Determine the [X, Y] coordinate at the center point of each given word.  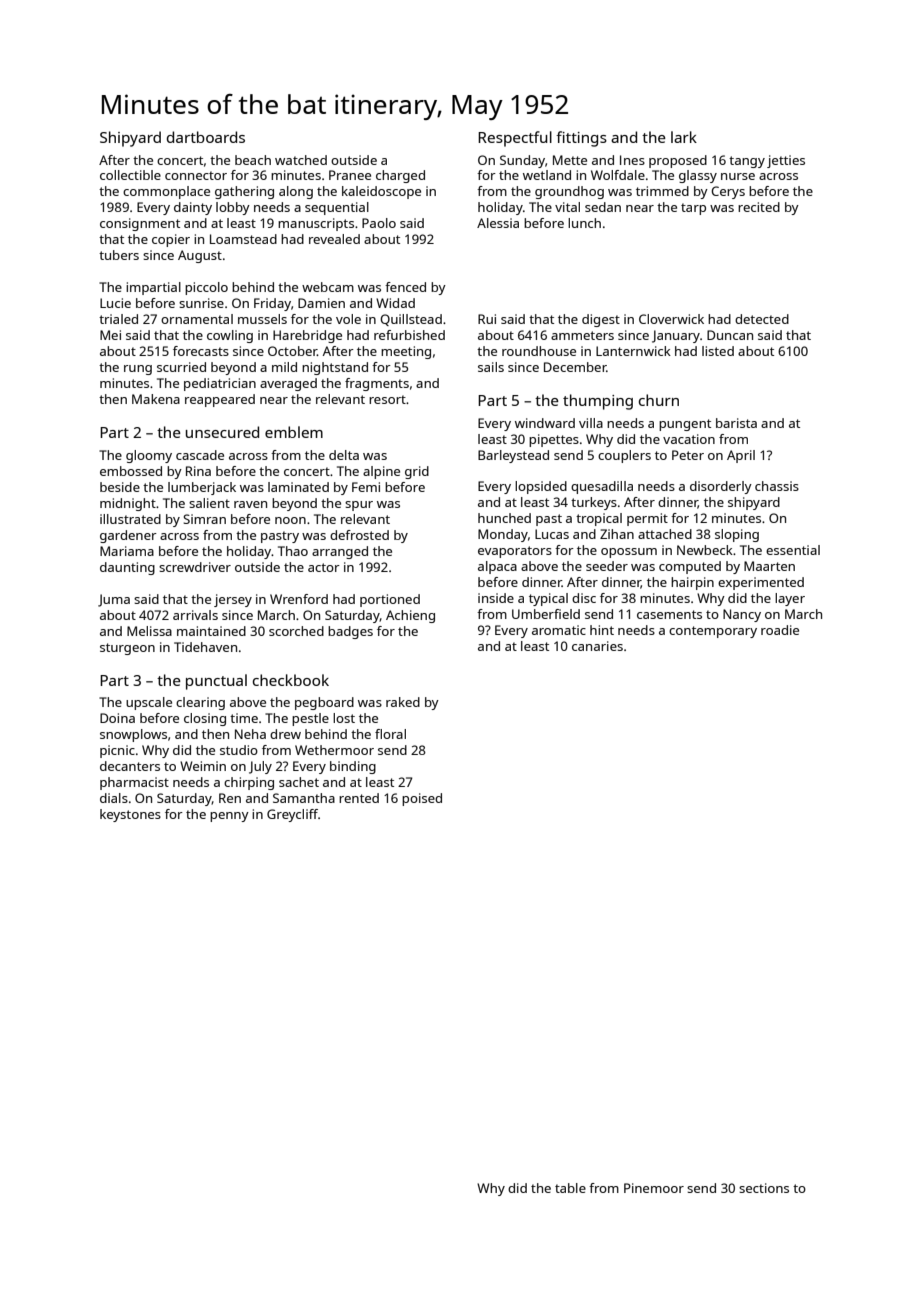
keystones [130, 815]
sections [764, 1188]
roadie [780, 630]
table [570, 1188]
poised [422, 799]
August [200, 256]
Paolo [379, 223]
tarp [693, 209]
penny [229, 817]
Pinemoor [654, 1188]
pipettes [554, 440]
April [741, 456]
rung [138, 370]
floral [390, 734]
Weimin [203, 766]
